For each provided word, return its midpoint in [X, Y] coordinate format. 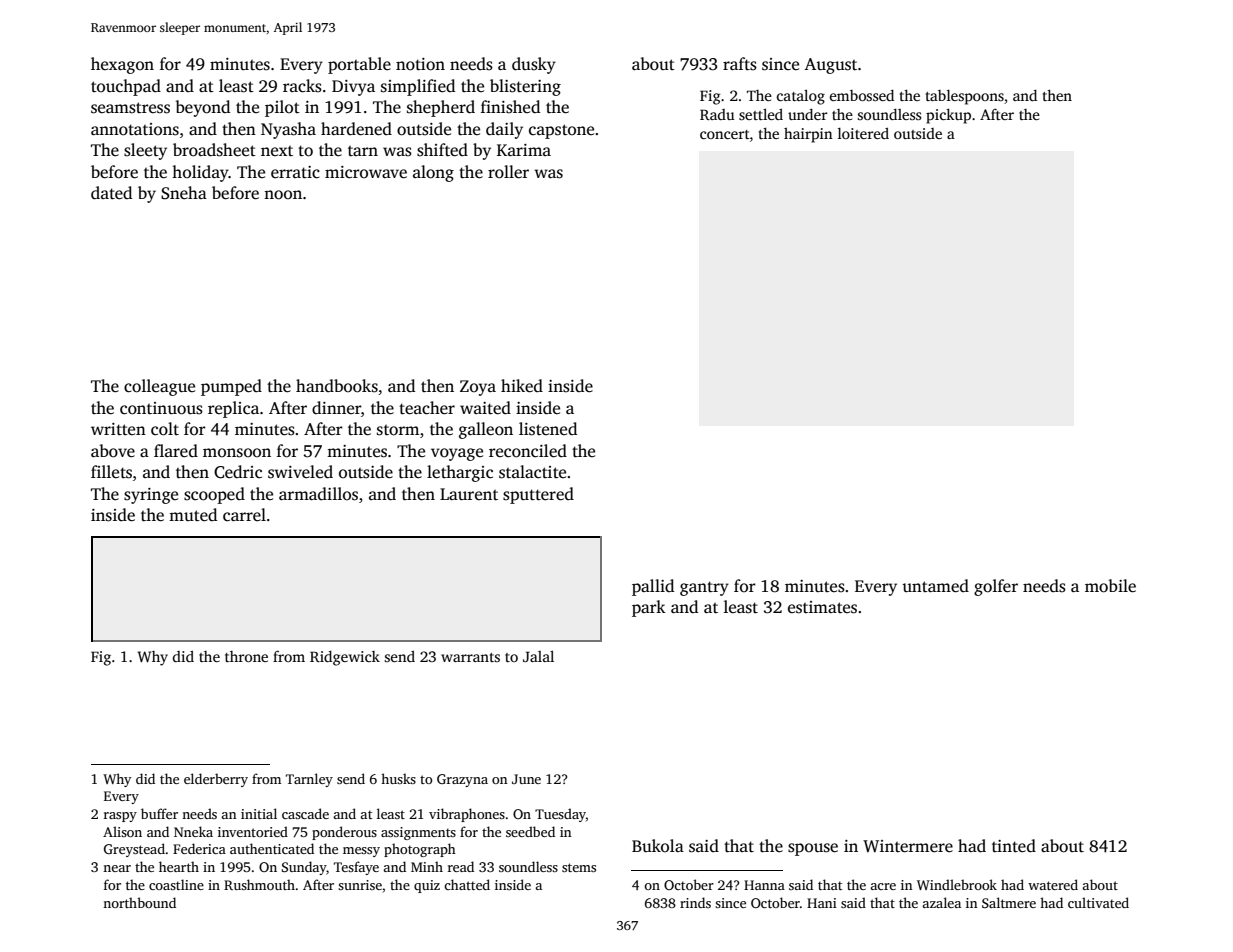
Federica [199, 848]
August [830, 66]
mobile [1110, 586]
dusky [534, 65]
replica [233, 409]
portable [359, 65]
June [526, 779]
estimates [822, 607]
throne [246, 656]
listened [548, 429]
